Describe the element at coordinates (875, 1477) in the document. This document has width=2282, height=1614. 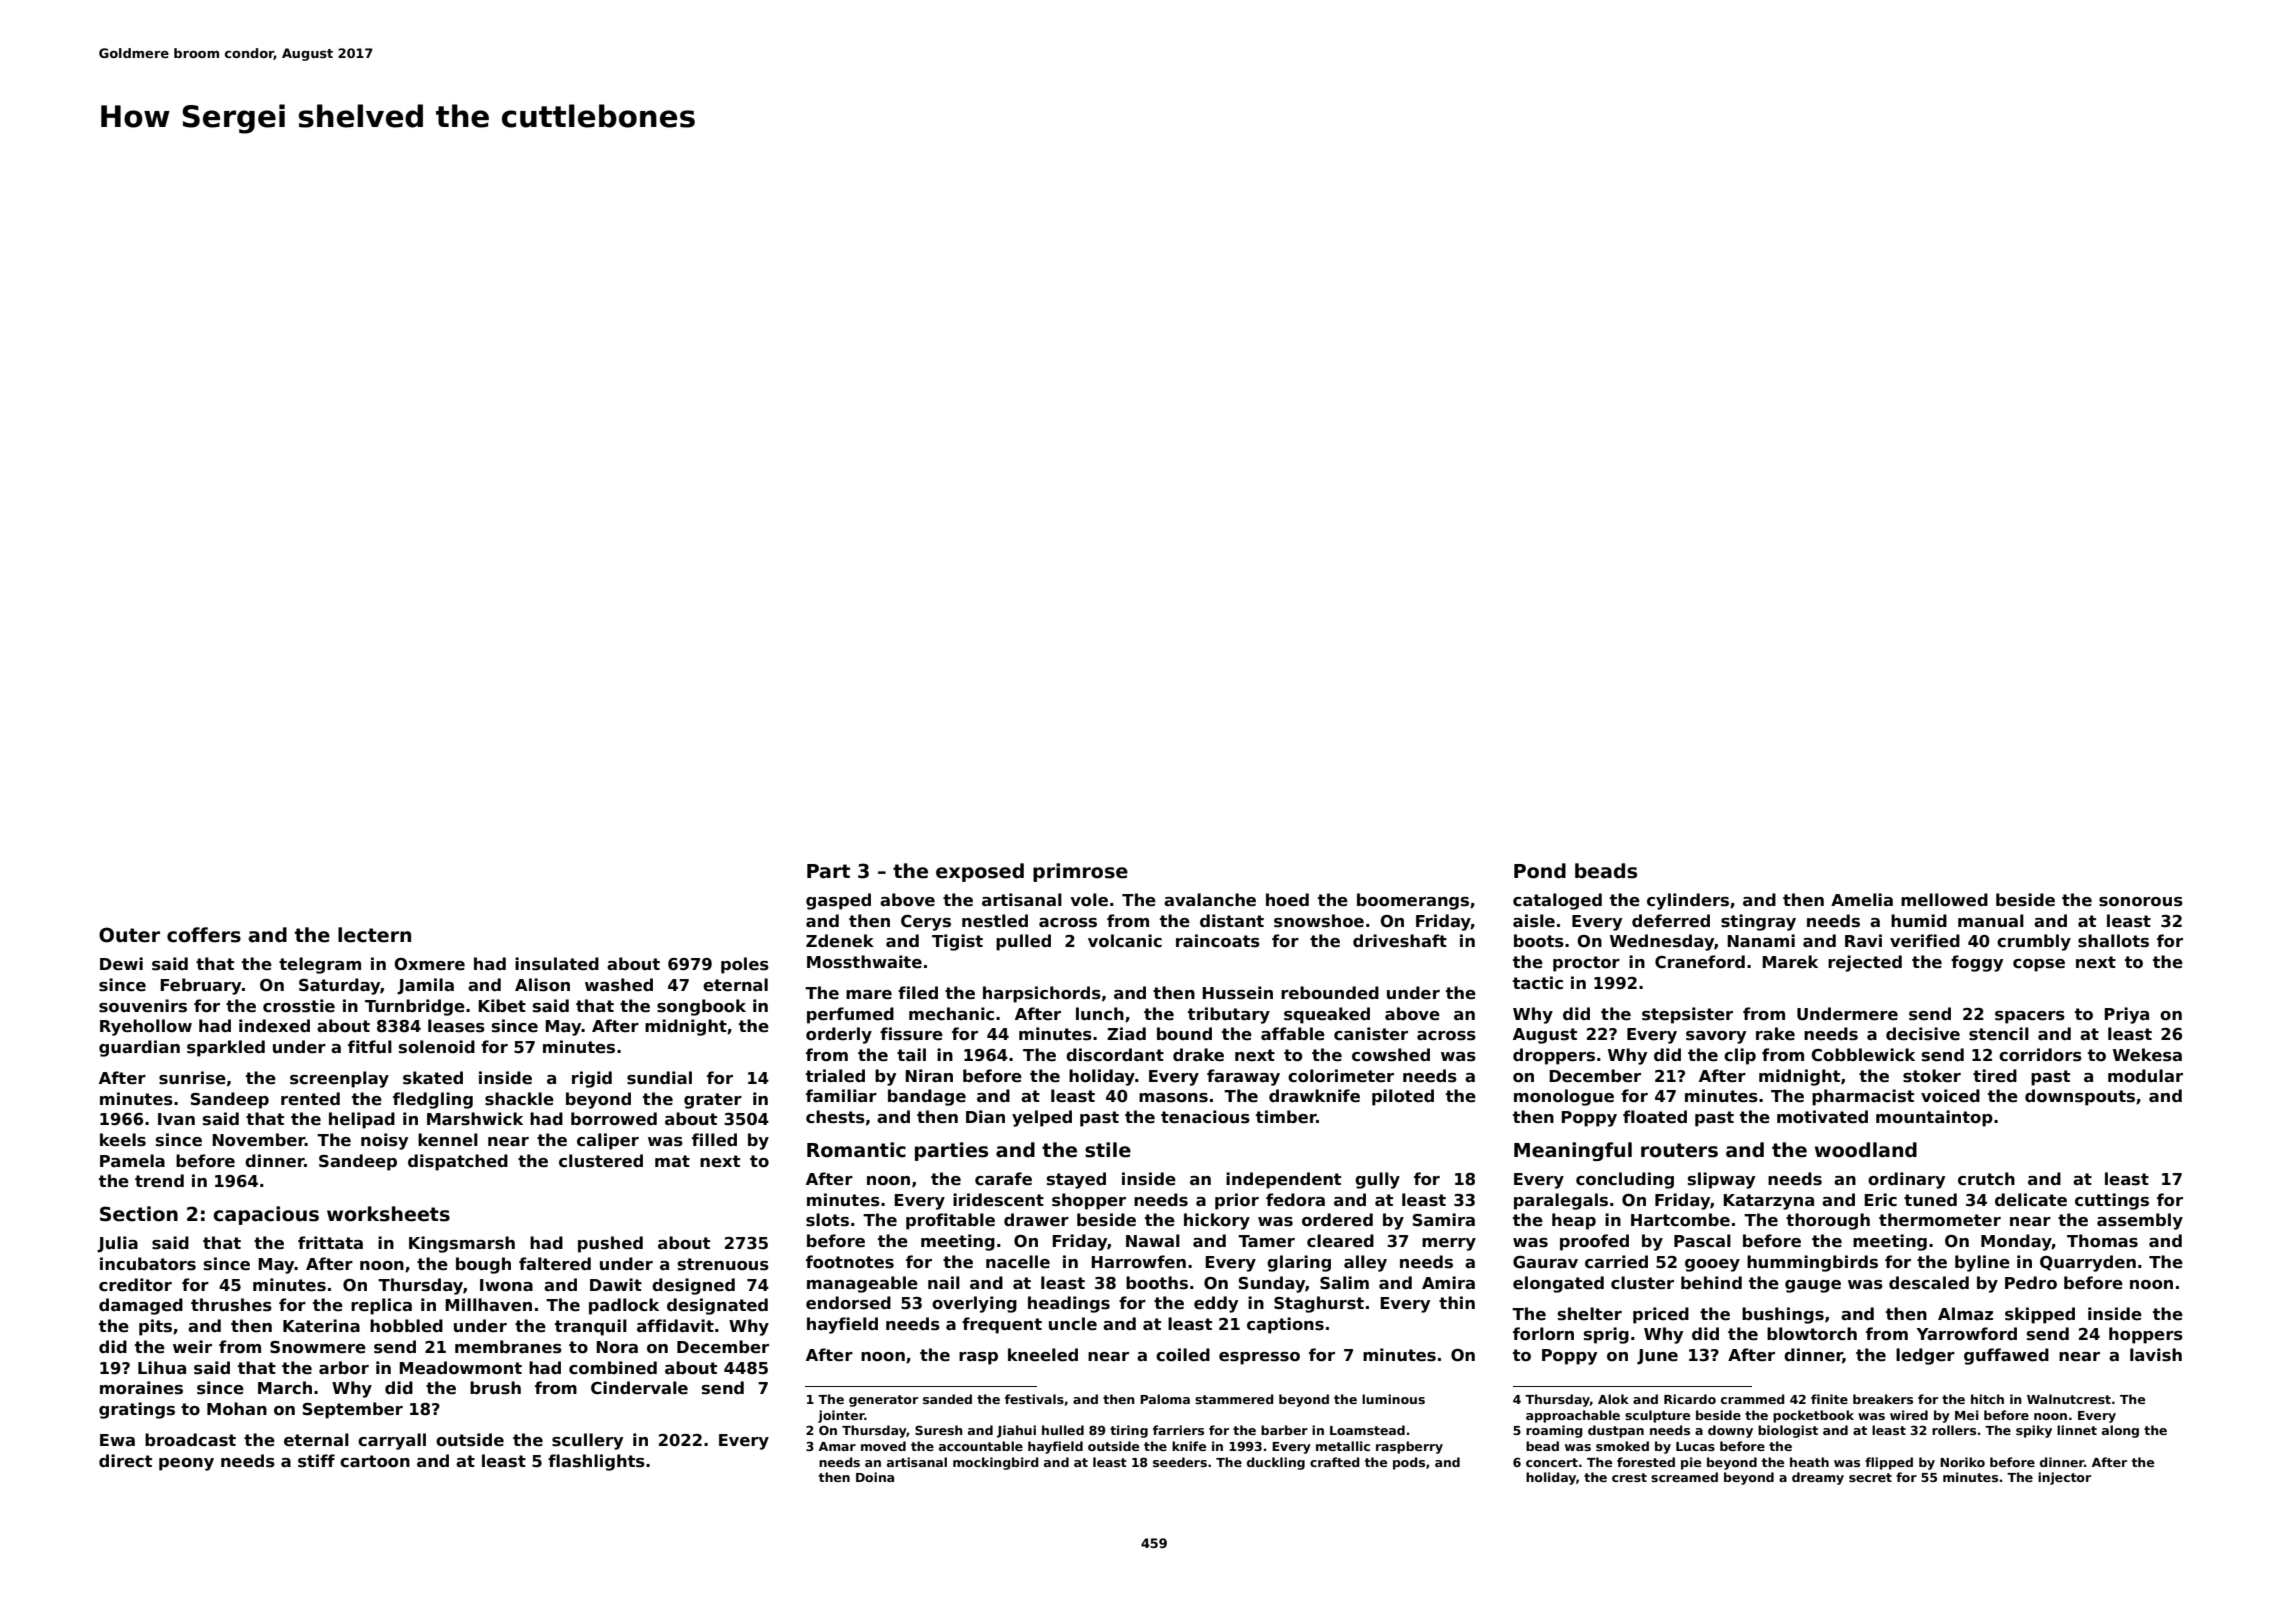
I see `Doina` at that location.
